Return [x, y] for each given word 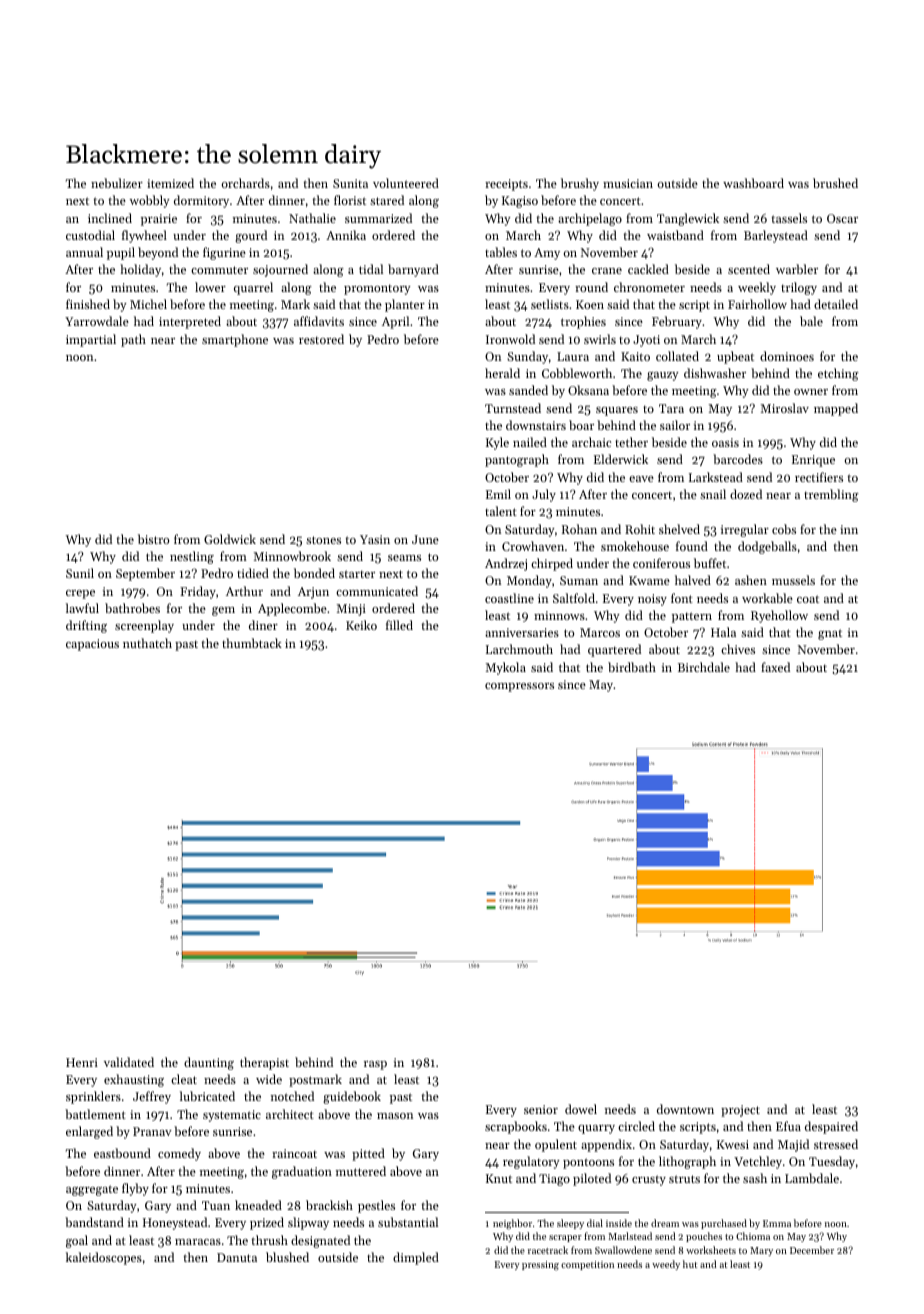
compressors [519, 687]
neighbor [512, 1224]
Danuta [237, 1257]
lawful [82, 608]
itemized [170, 183]
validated [129, 1062]
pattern [692, 617]
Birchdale [704, 667]
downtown [685, 1109]
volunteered [406, 183]
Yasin [375, 539]
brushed [835, 183]
